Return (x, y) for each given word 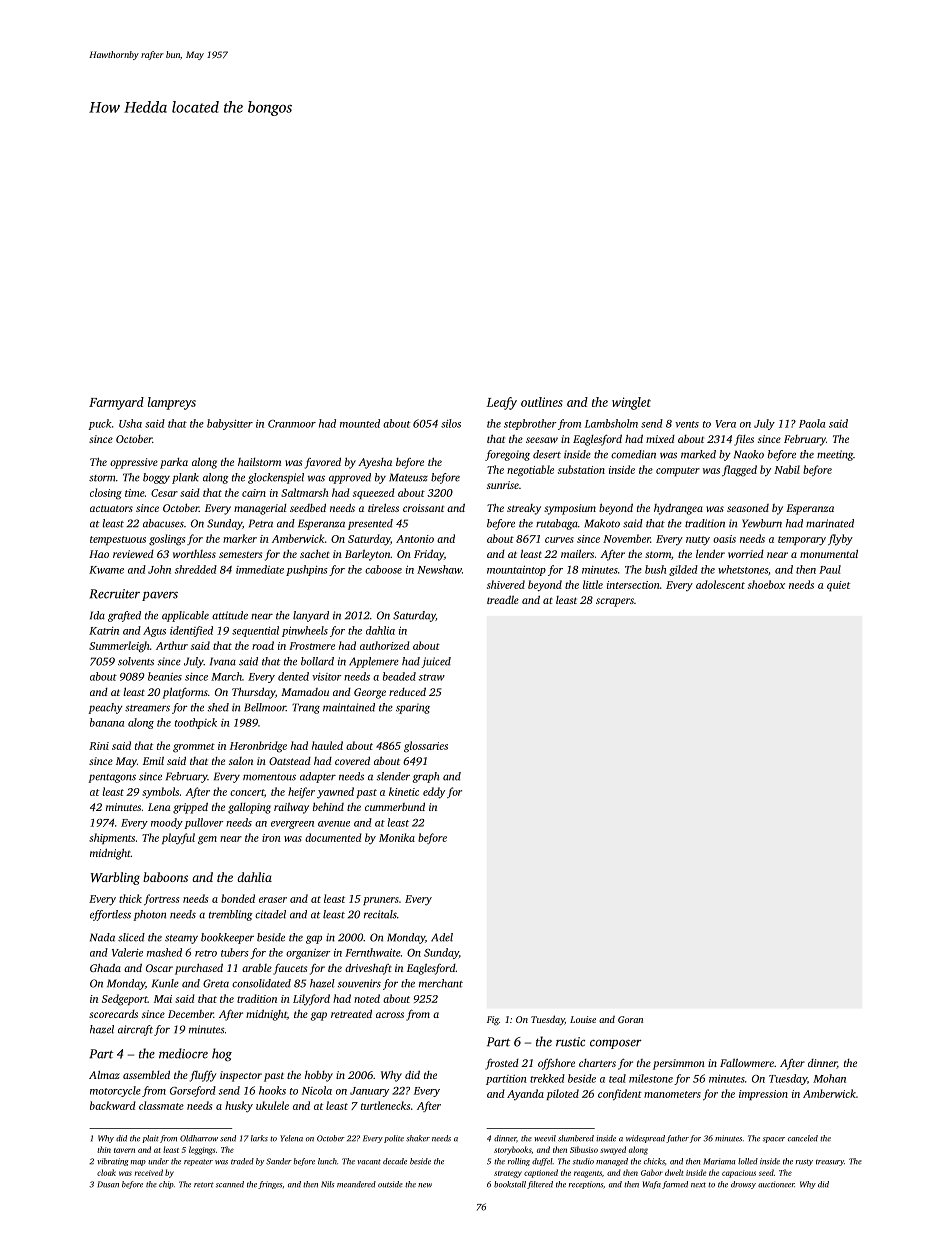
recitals (380, 914)
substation (581, 469)
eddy (434, 793)
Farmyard (116, 403)
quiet (838, 586)
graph (426, 777)
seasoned (748, 508)
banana (107, 722)
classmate (161, 1105)
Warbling (115, 878)
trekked (547, 1078)
